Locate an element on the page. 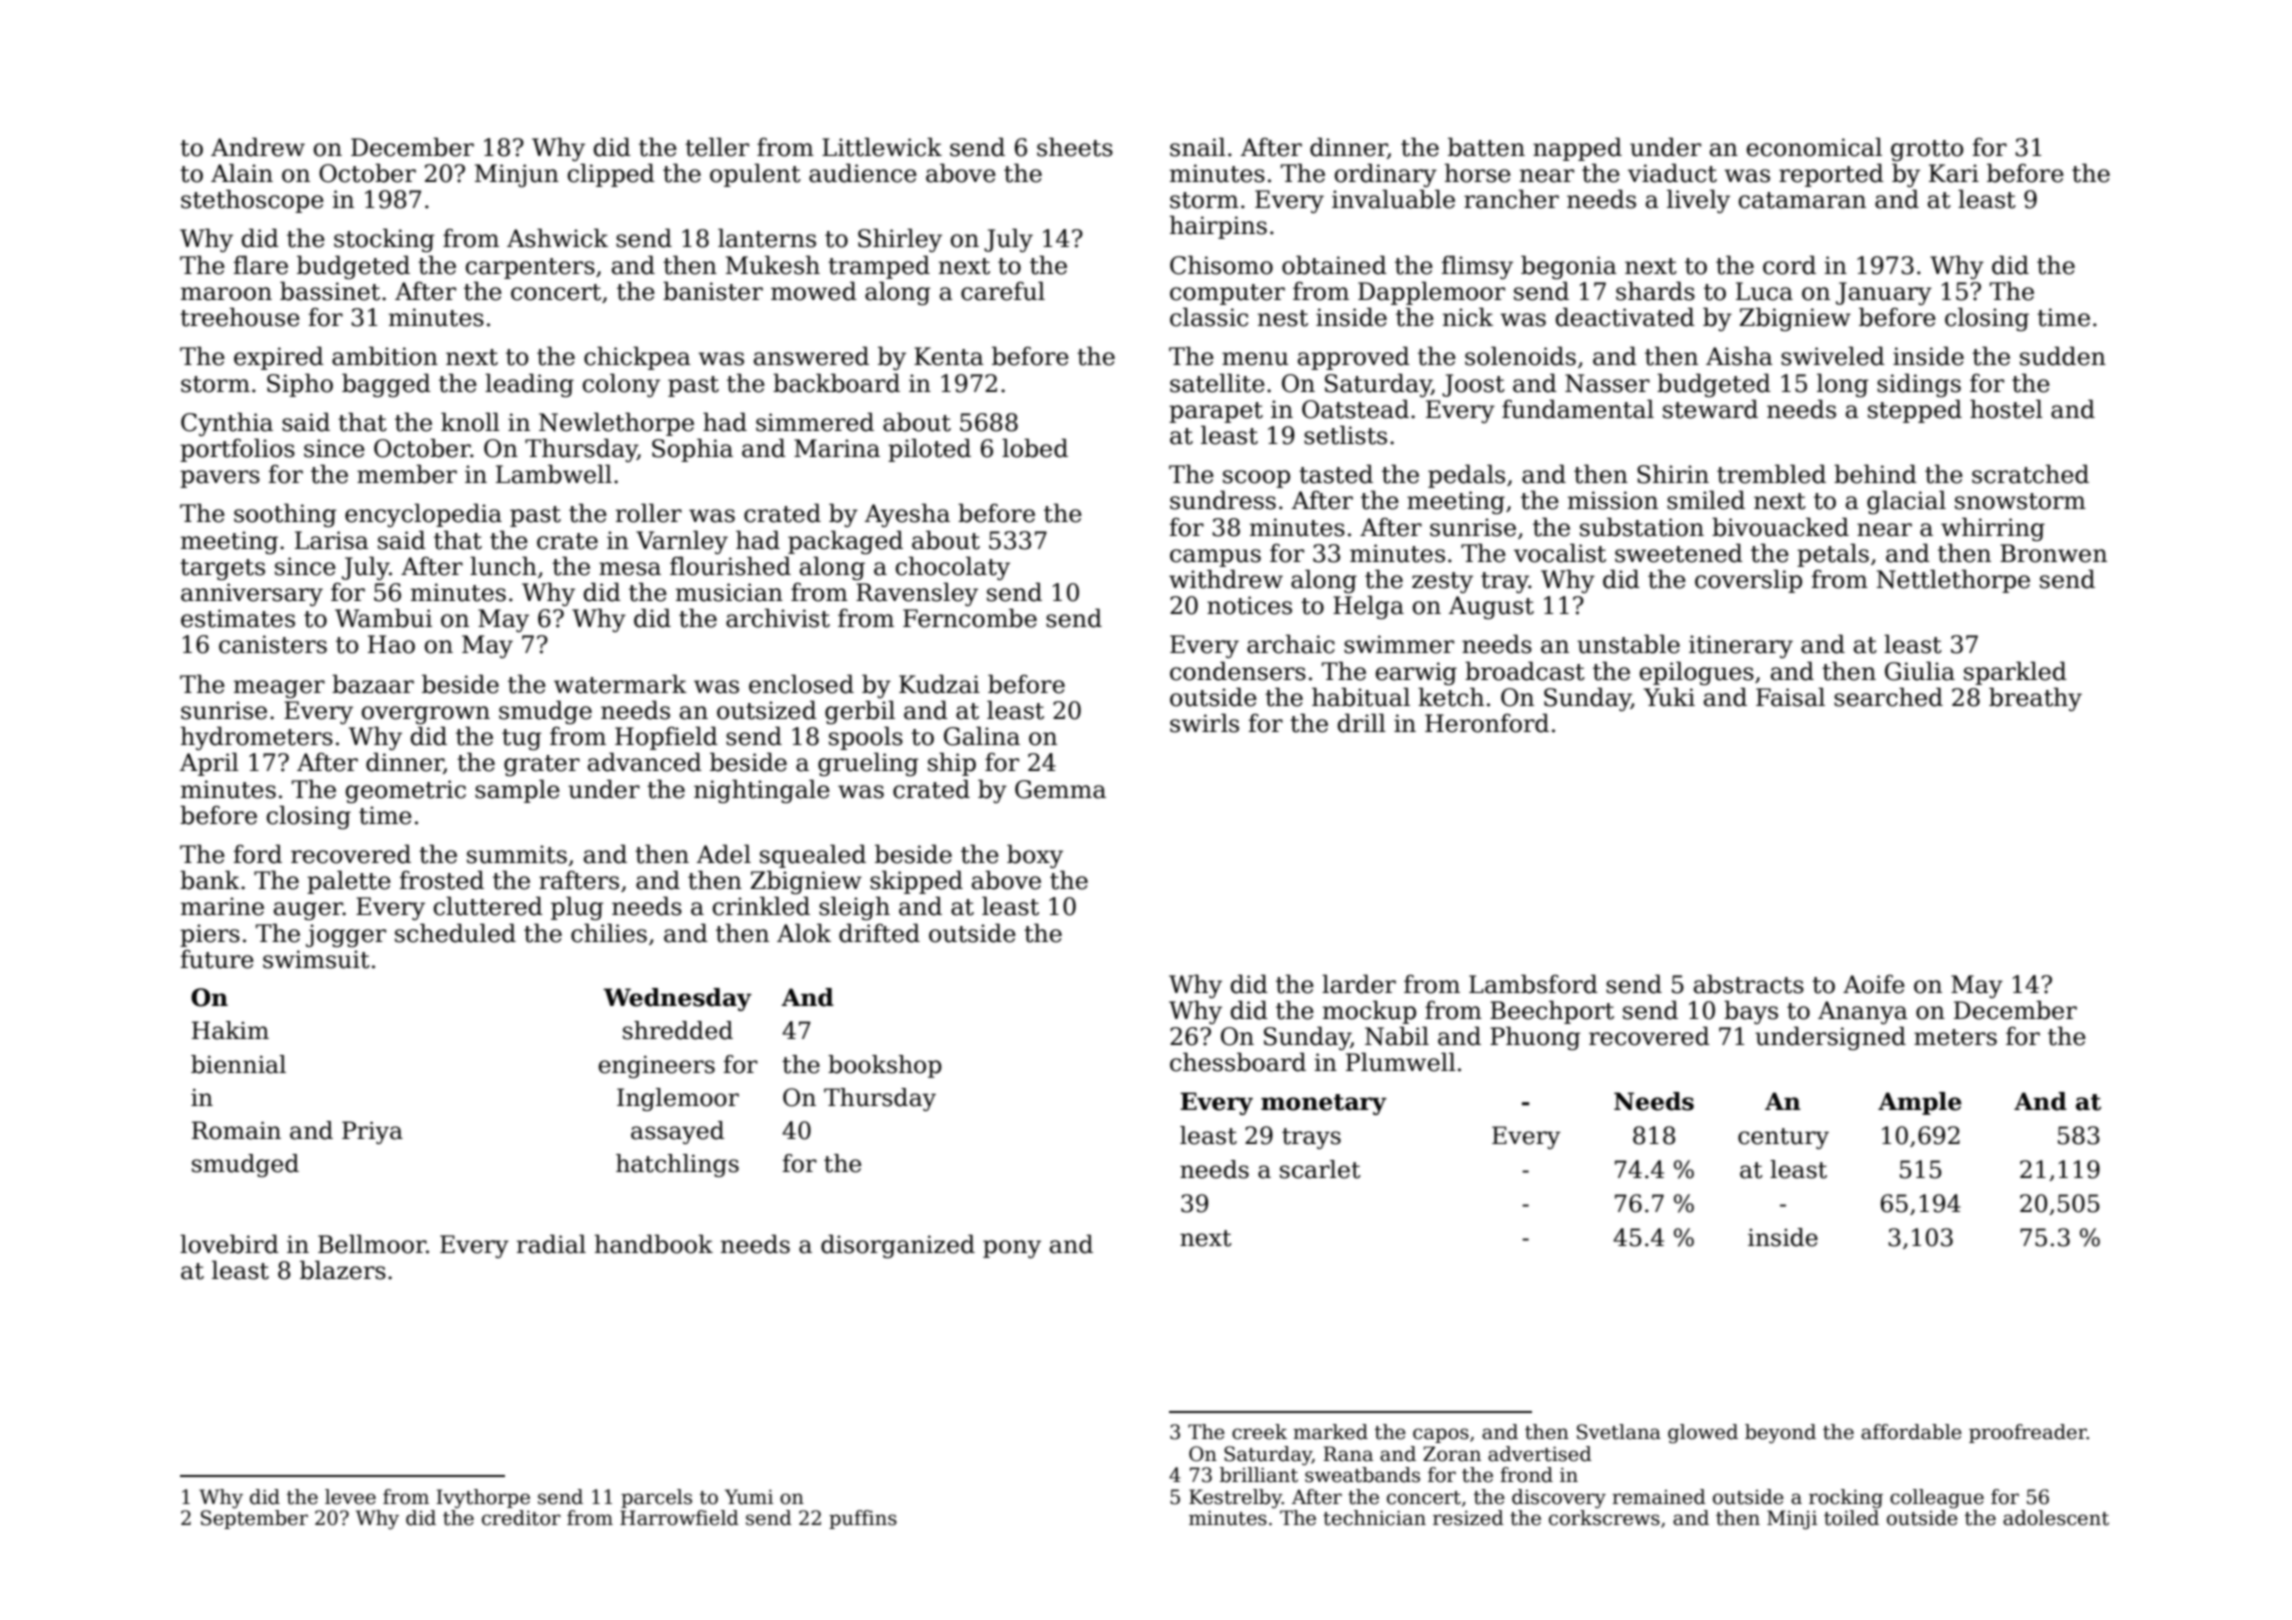 This image has height=1620, width=2292. skipped is located at coordinates (916, 882).
